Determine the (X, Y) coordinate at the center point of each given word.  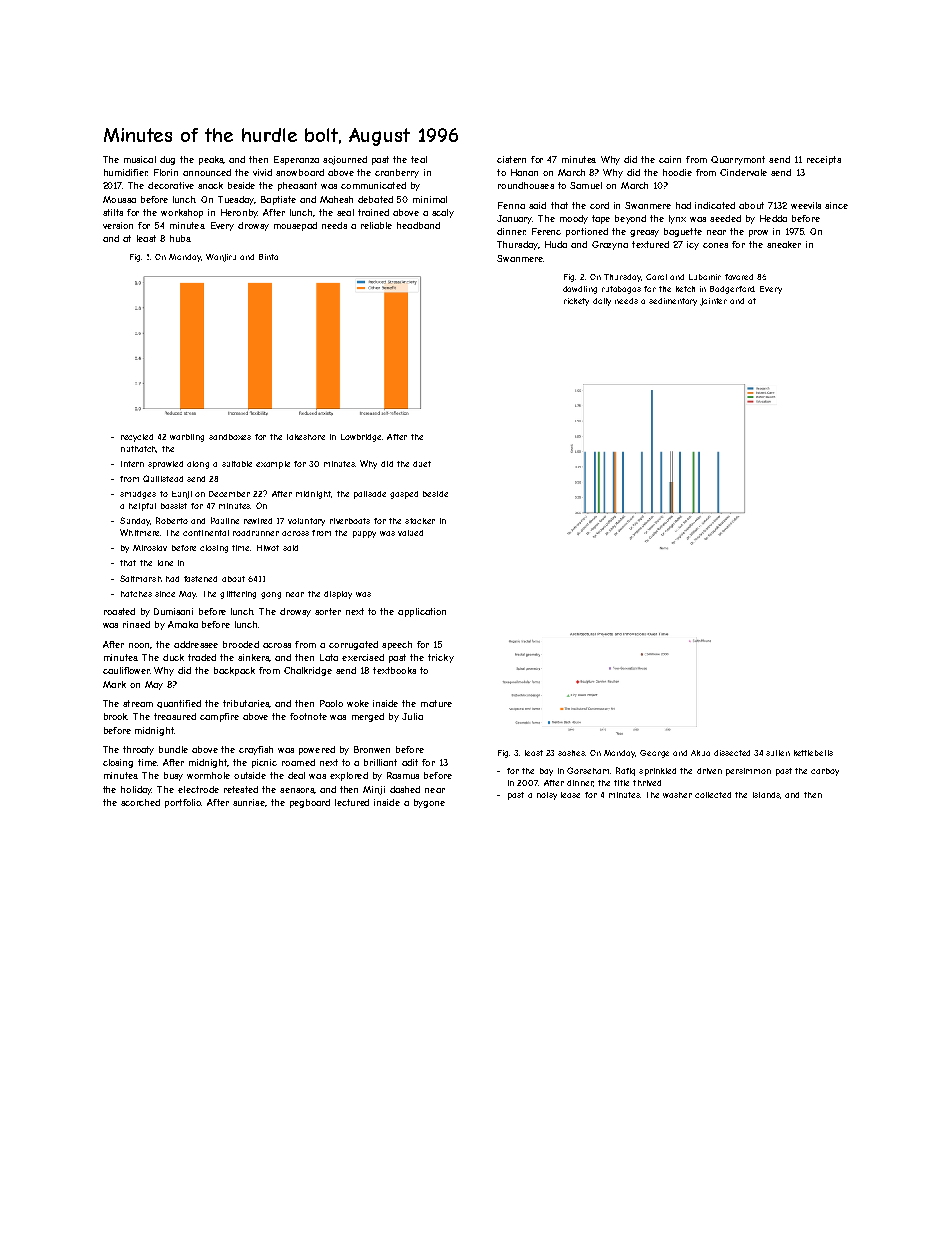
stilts (113, 212)
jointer (713, 302)
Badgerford (732, 290)
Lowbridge (361, 438)
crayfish (256, 750)
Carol (656, 277)
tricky (441, 658)
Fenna (511, 205)
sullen (778, 753)
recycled (137, 438)
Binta (268, 257)
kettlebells (813, 753)
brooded (241, 644)
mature (436, 703)
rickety (576, 302)
